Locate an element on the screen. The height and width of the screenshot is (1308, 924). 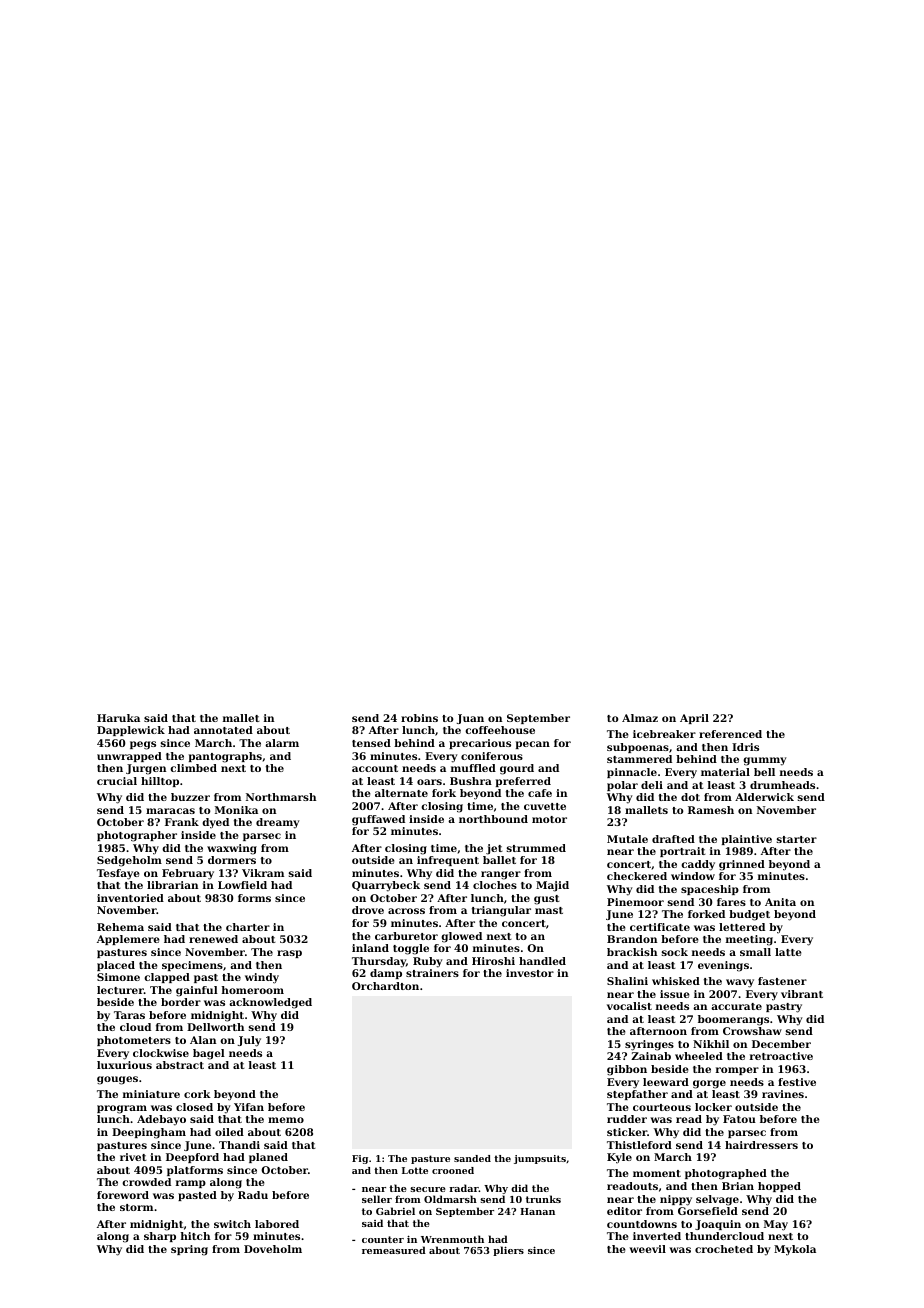
spring is located at coordinates (189, 1250).
